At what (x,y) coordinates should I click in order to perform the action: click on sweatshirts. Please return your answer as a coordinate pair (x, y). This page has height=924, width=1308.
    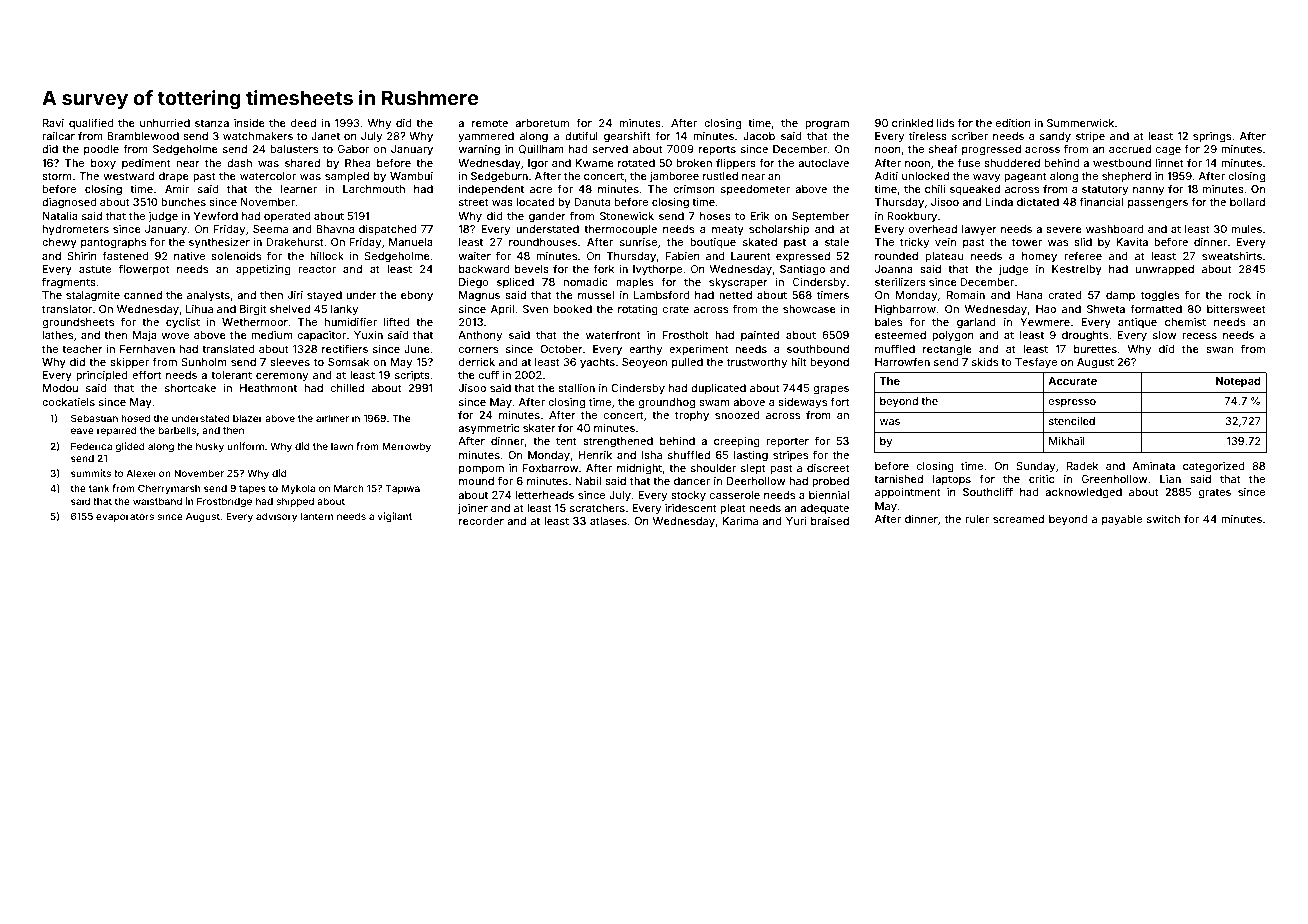
    Looking at the image, I should click on (1232, 256).
